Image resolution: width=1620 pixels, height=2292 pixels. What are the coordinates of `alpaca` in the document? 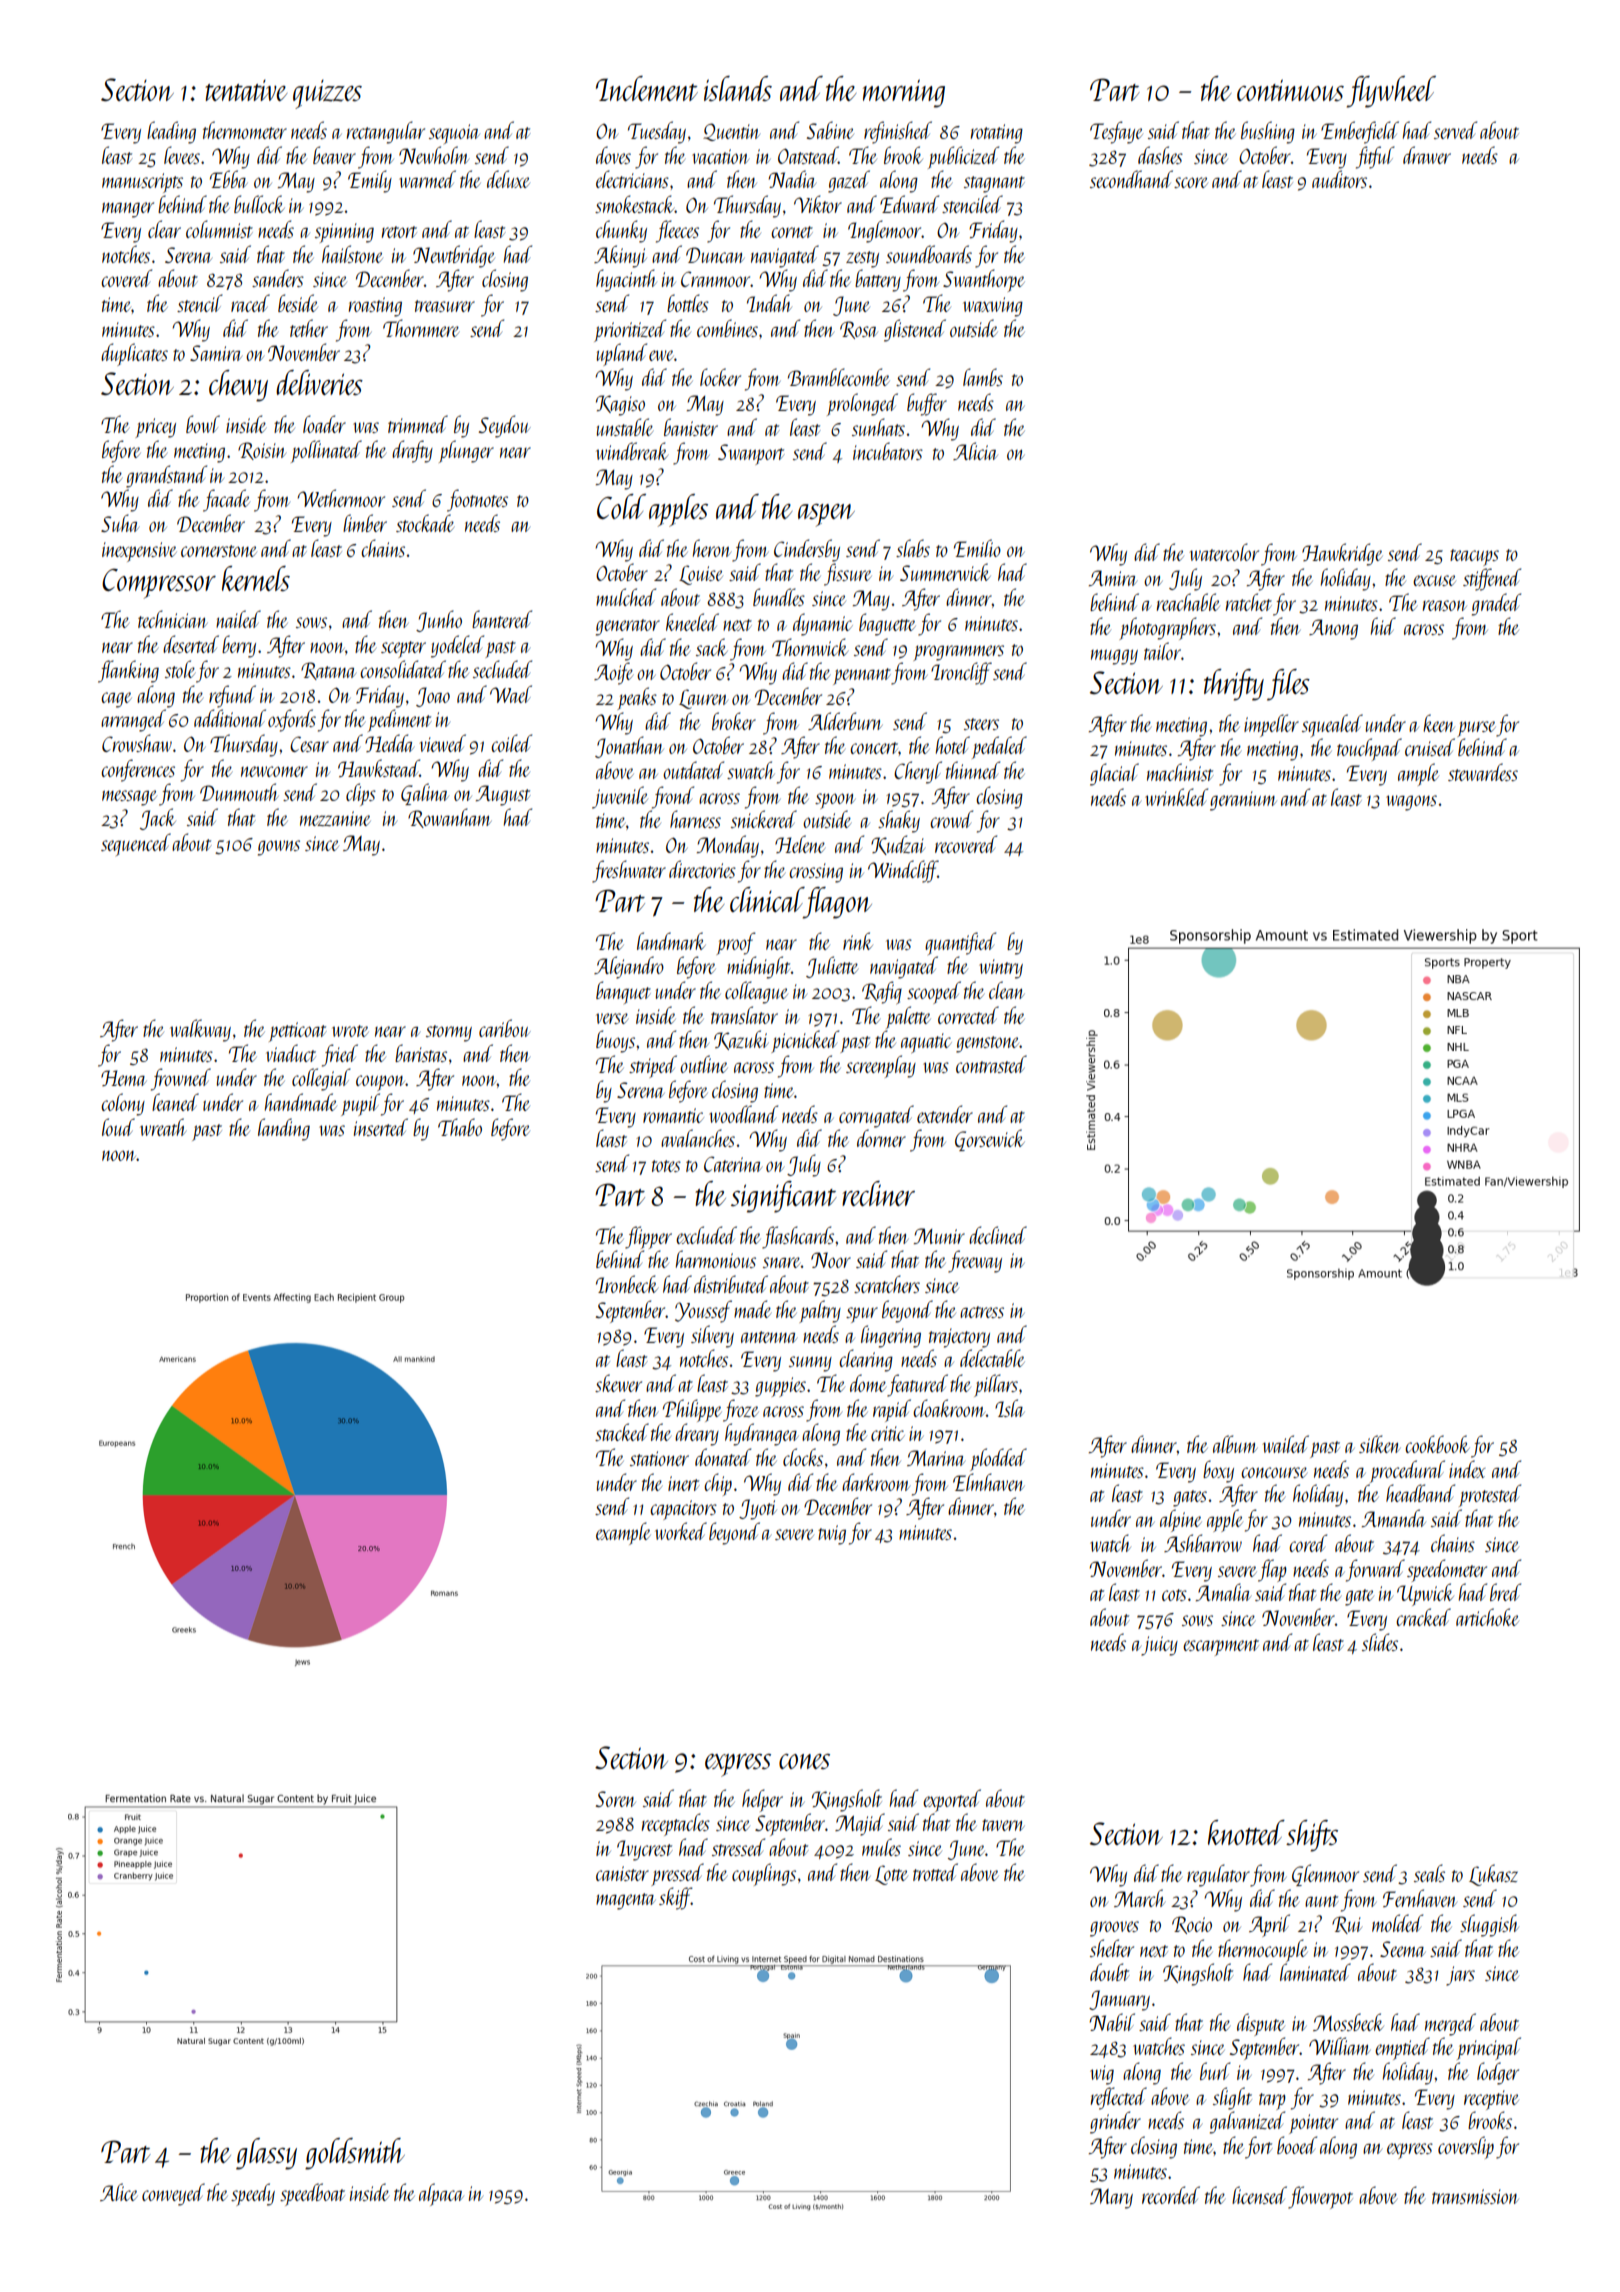 It's located at (441, 2194).
